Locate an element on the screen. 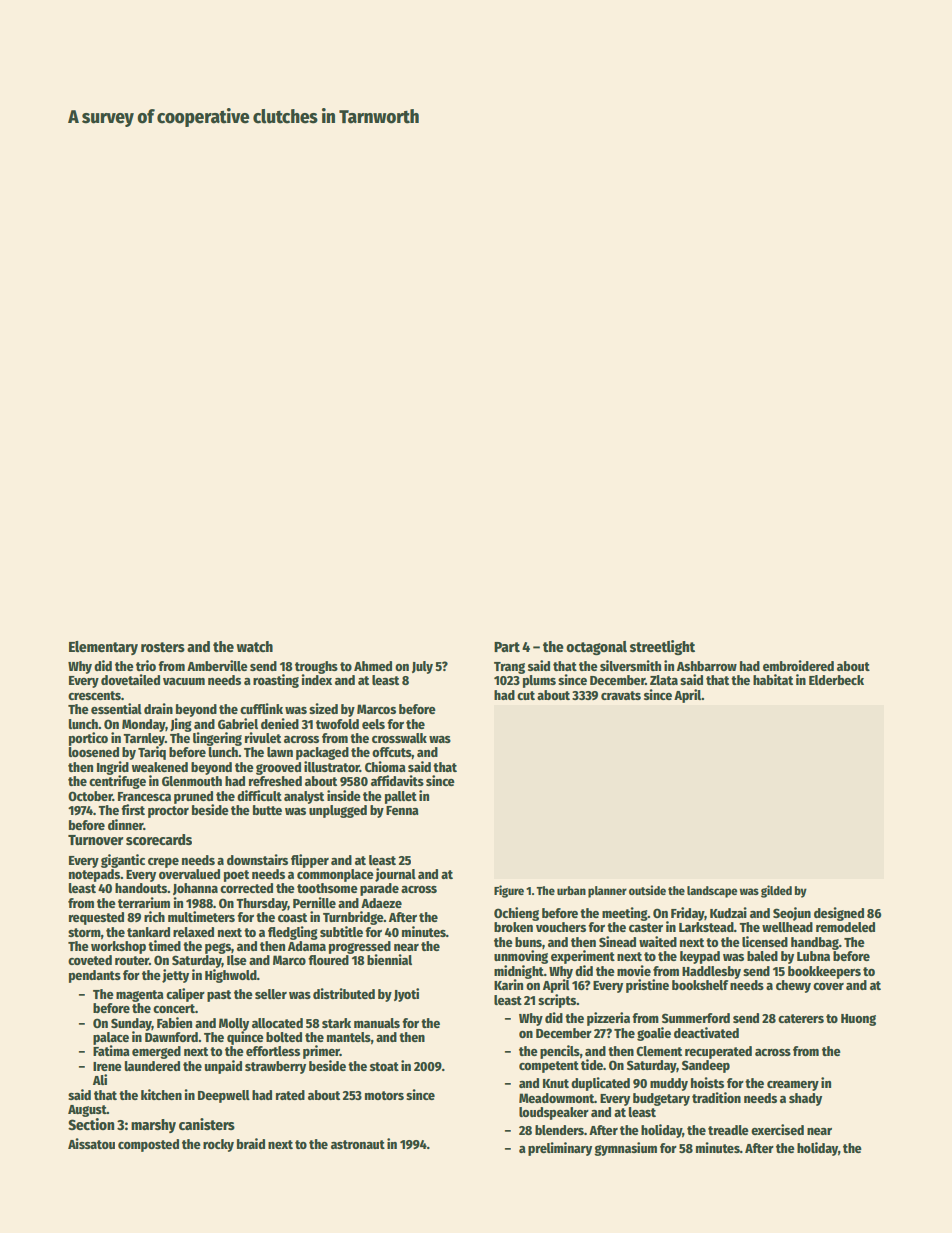 This screenshot has height=1233, width=952. Figure is located at coordinates (509, 891).
